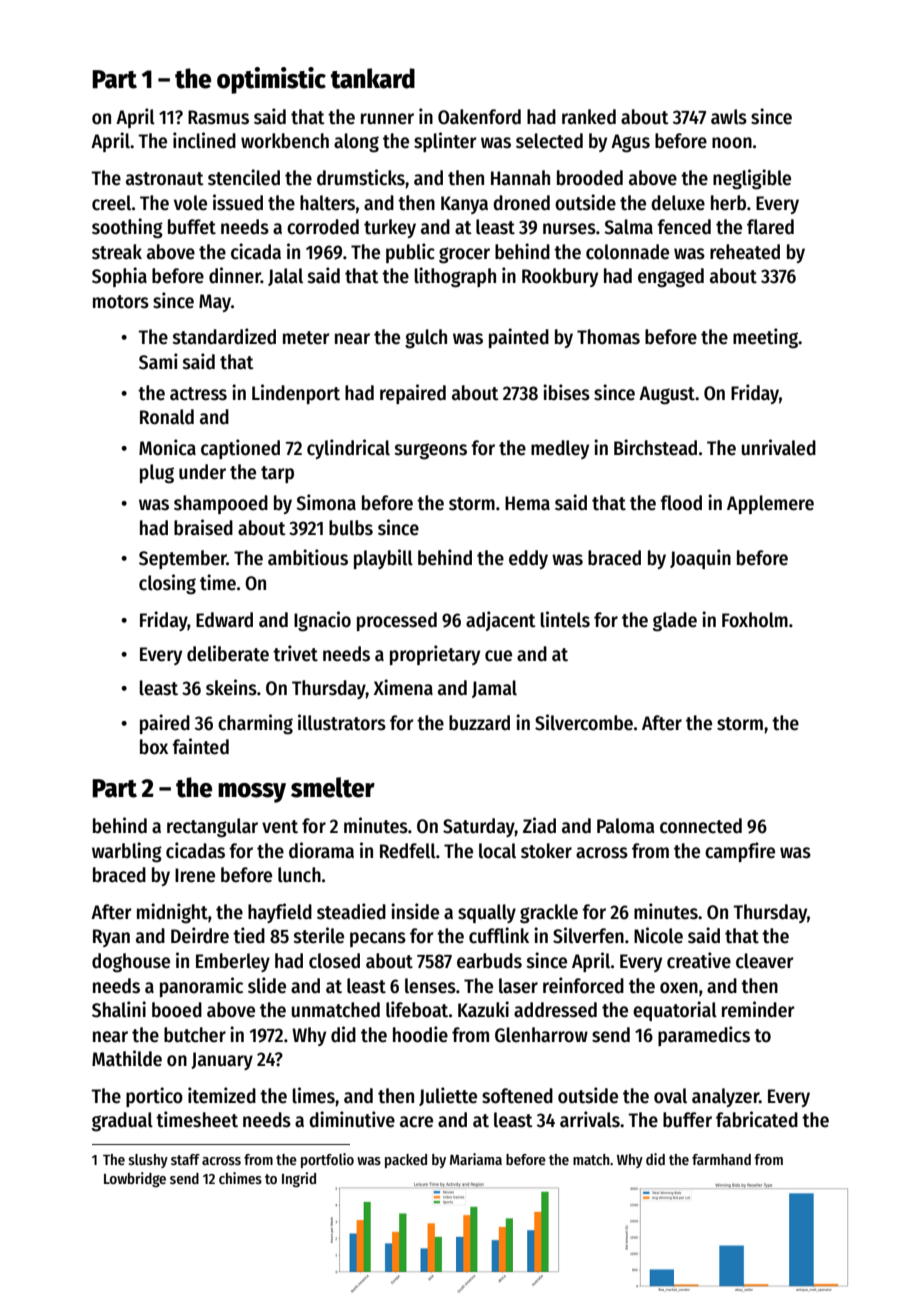 The height and width of the screenshot is (1314, 924). What do you see at coordinates (497, 851) in the screenshot?
I see `local` at bounding box center [497, 851].
